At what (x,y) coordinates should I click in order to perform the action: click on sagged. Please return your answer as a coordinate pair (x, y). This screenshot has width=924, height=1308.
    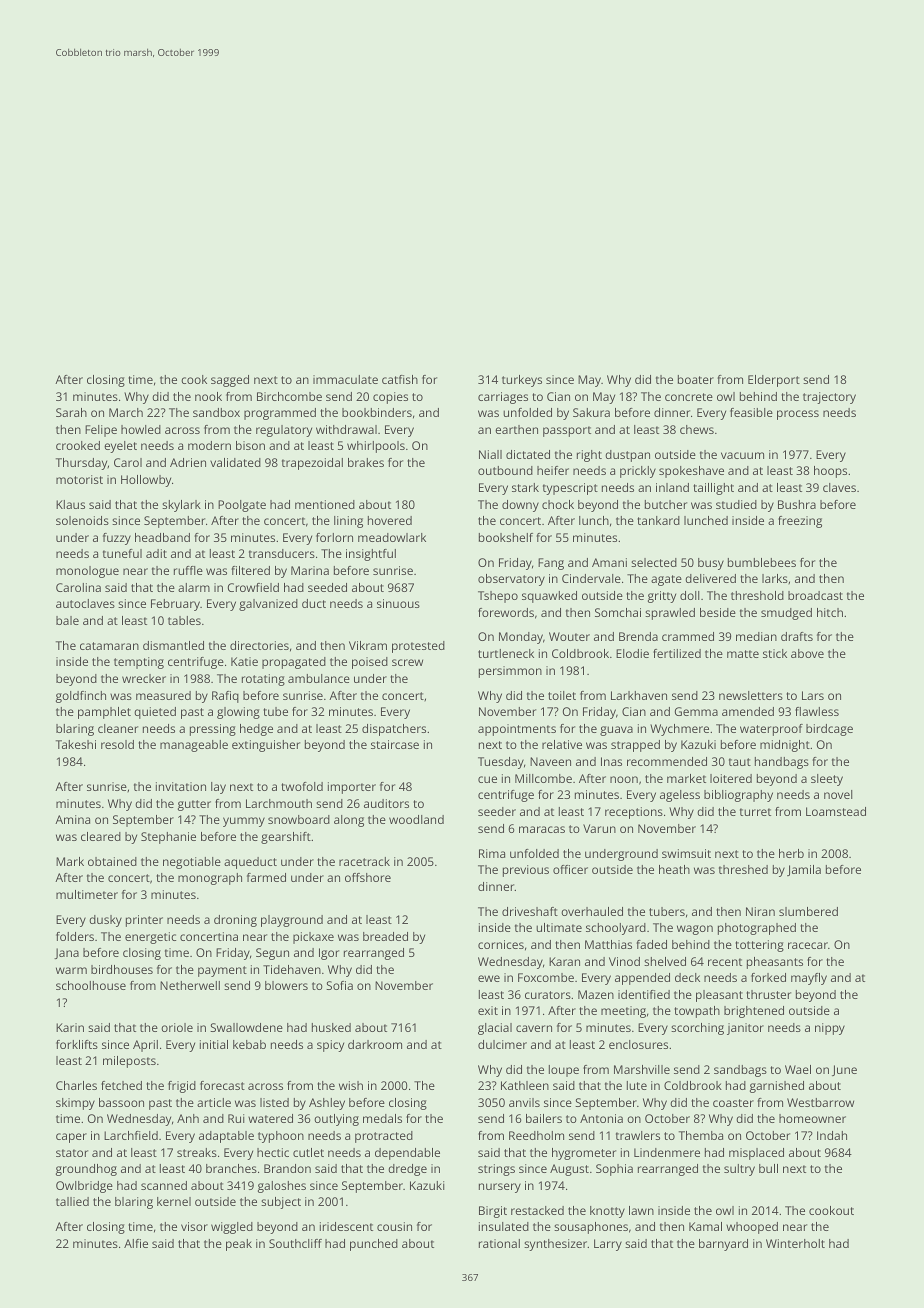
    Looking at the image, I should click on (230, 381).
